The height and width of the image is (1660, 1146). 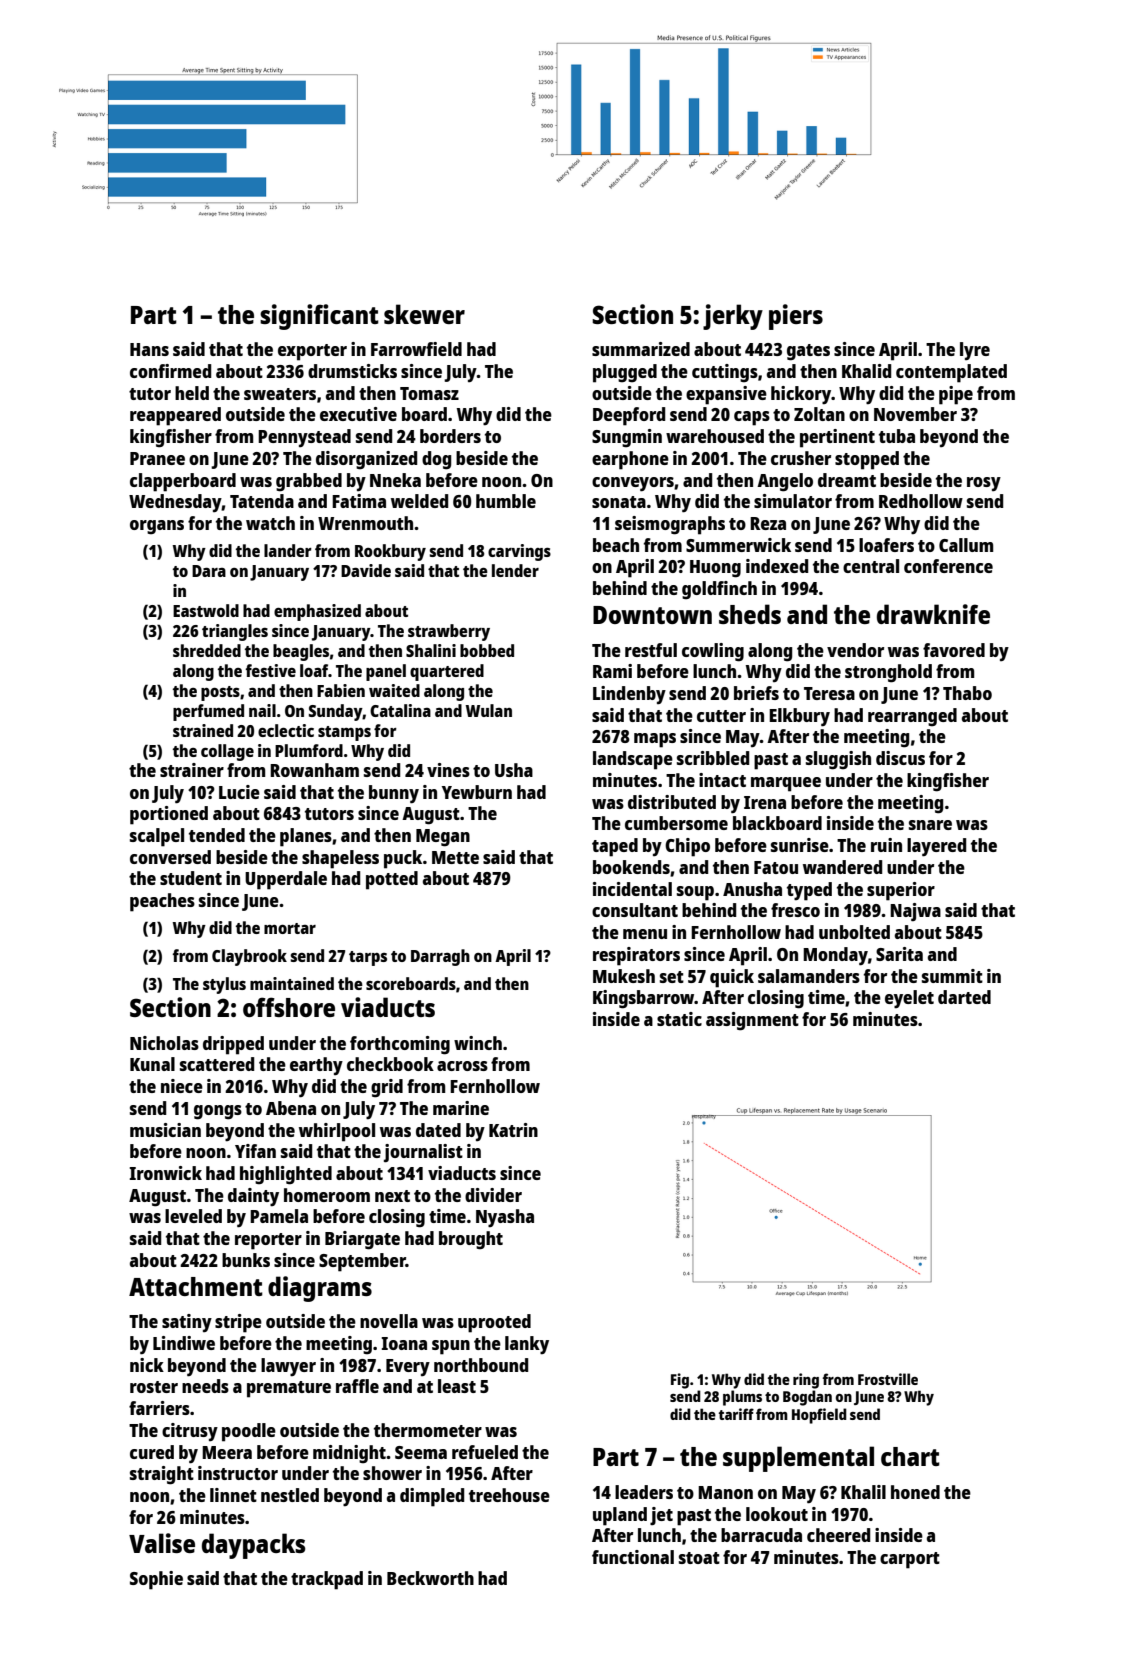 What do you see at coordinates (888, 1379) in the image?
I see `Frostville` at bounding box center [888, 1379].
